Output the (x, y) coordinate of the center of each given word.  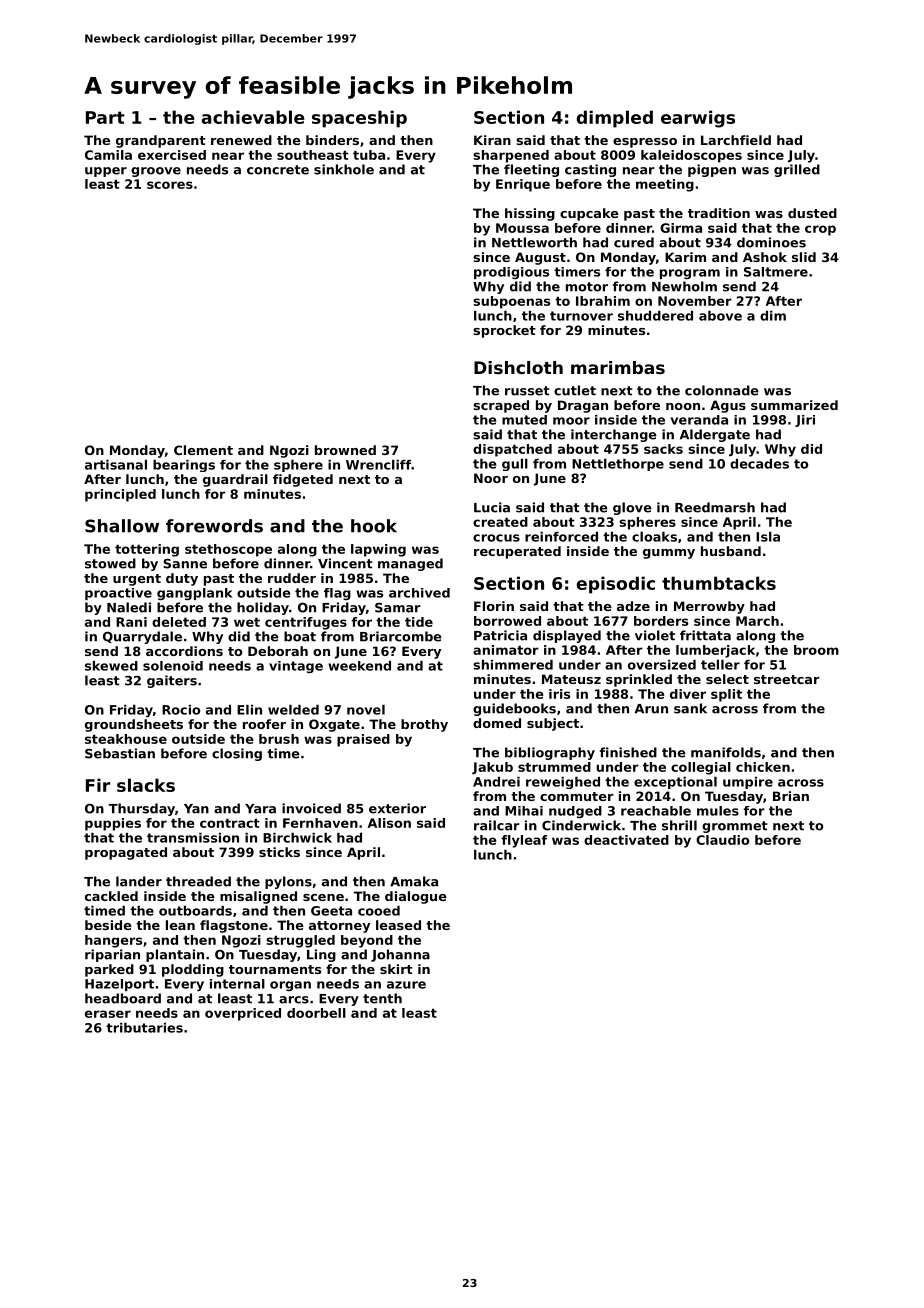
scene (323, 897)
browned (345, 450)
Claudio (722, 840)
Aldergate (715, 435)
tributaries (144, 1028)
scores (170, 185)
